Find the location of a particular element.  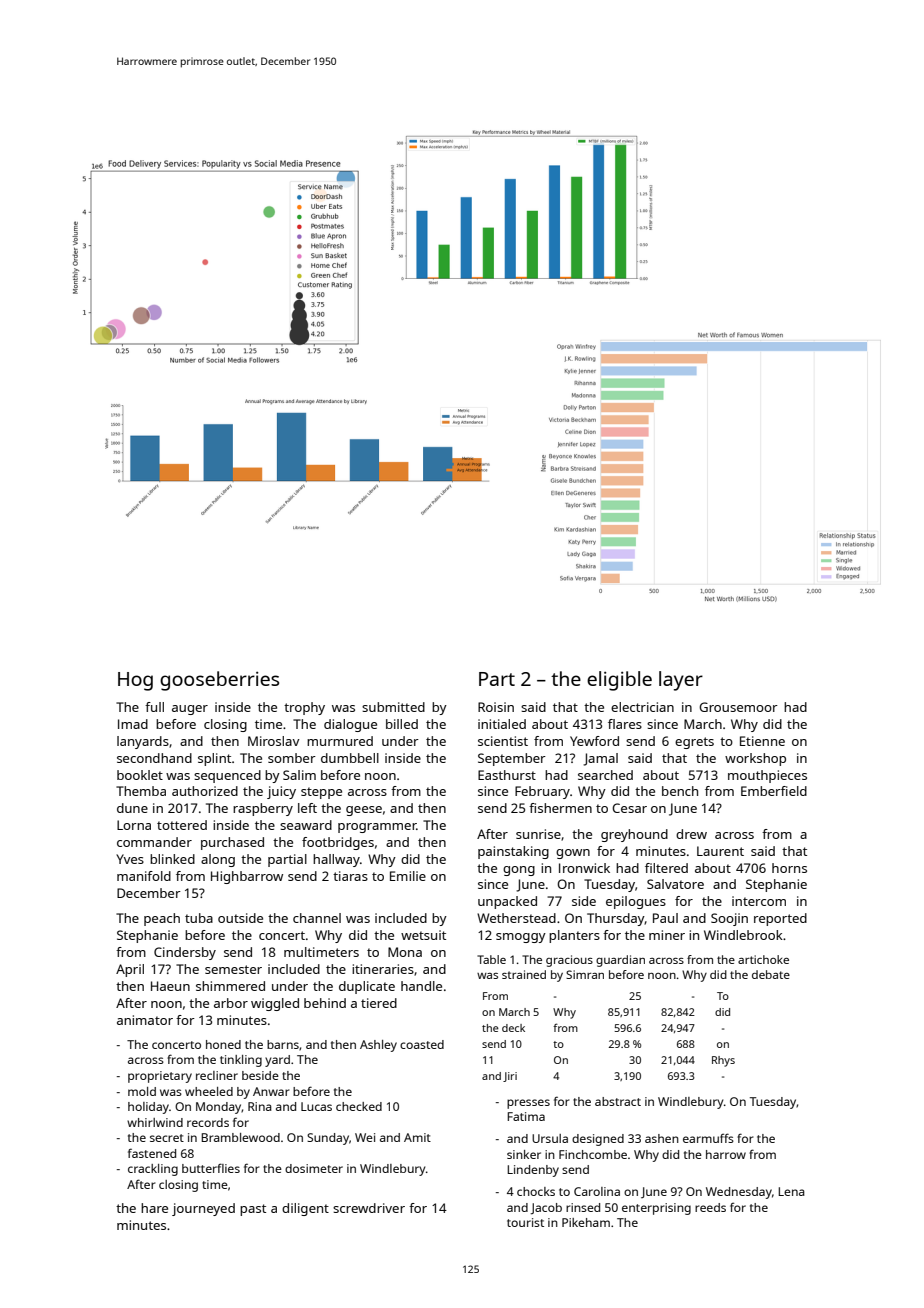

Highbarrow is located at coordinates (247, 877).
